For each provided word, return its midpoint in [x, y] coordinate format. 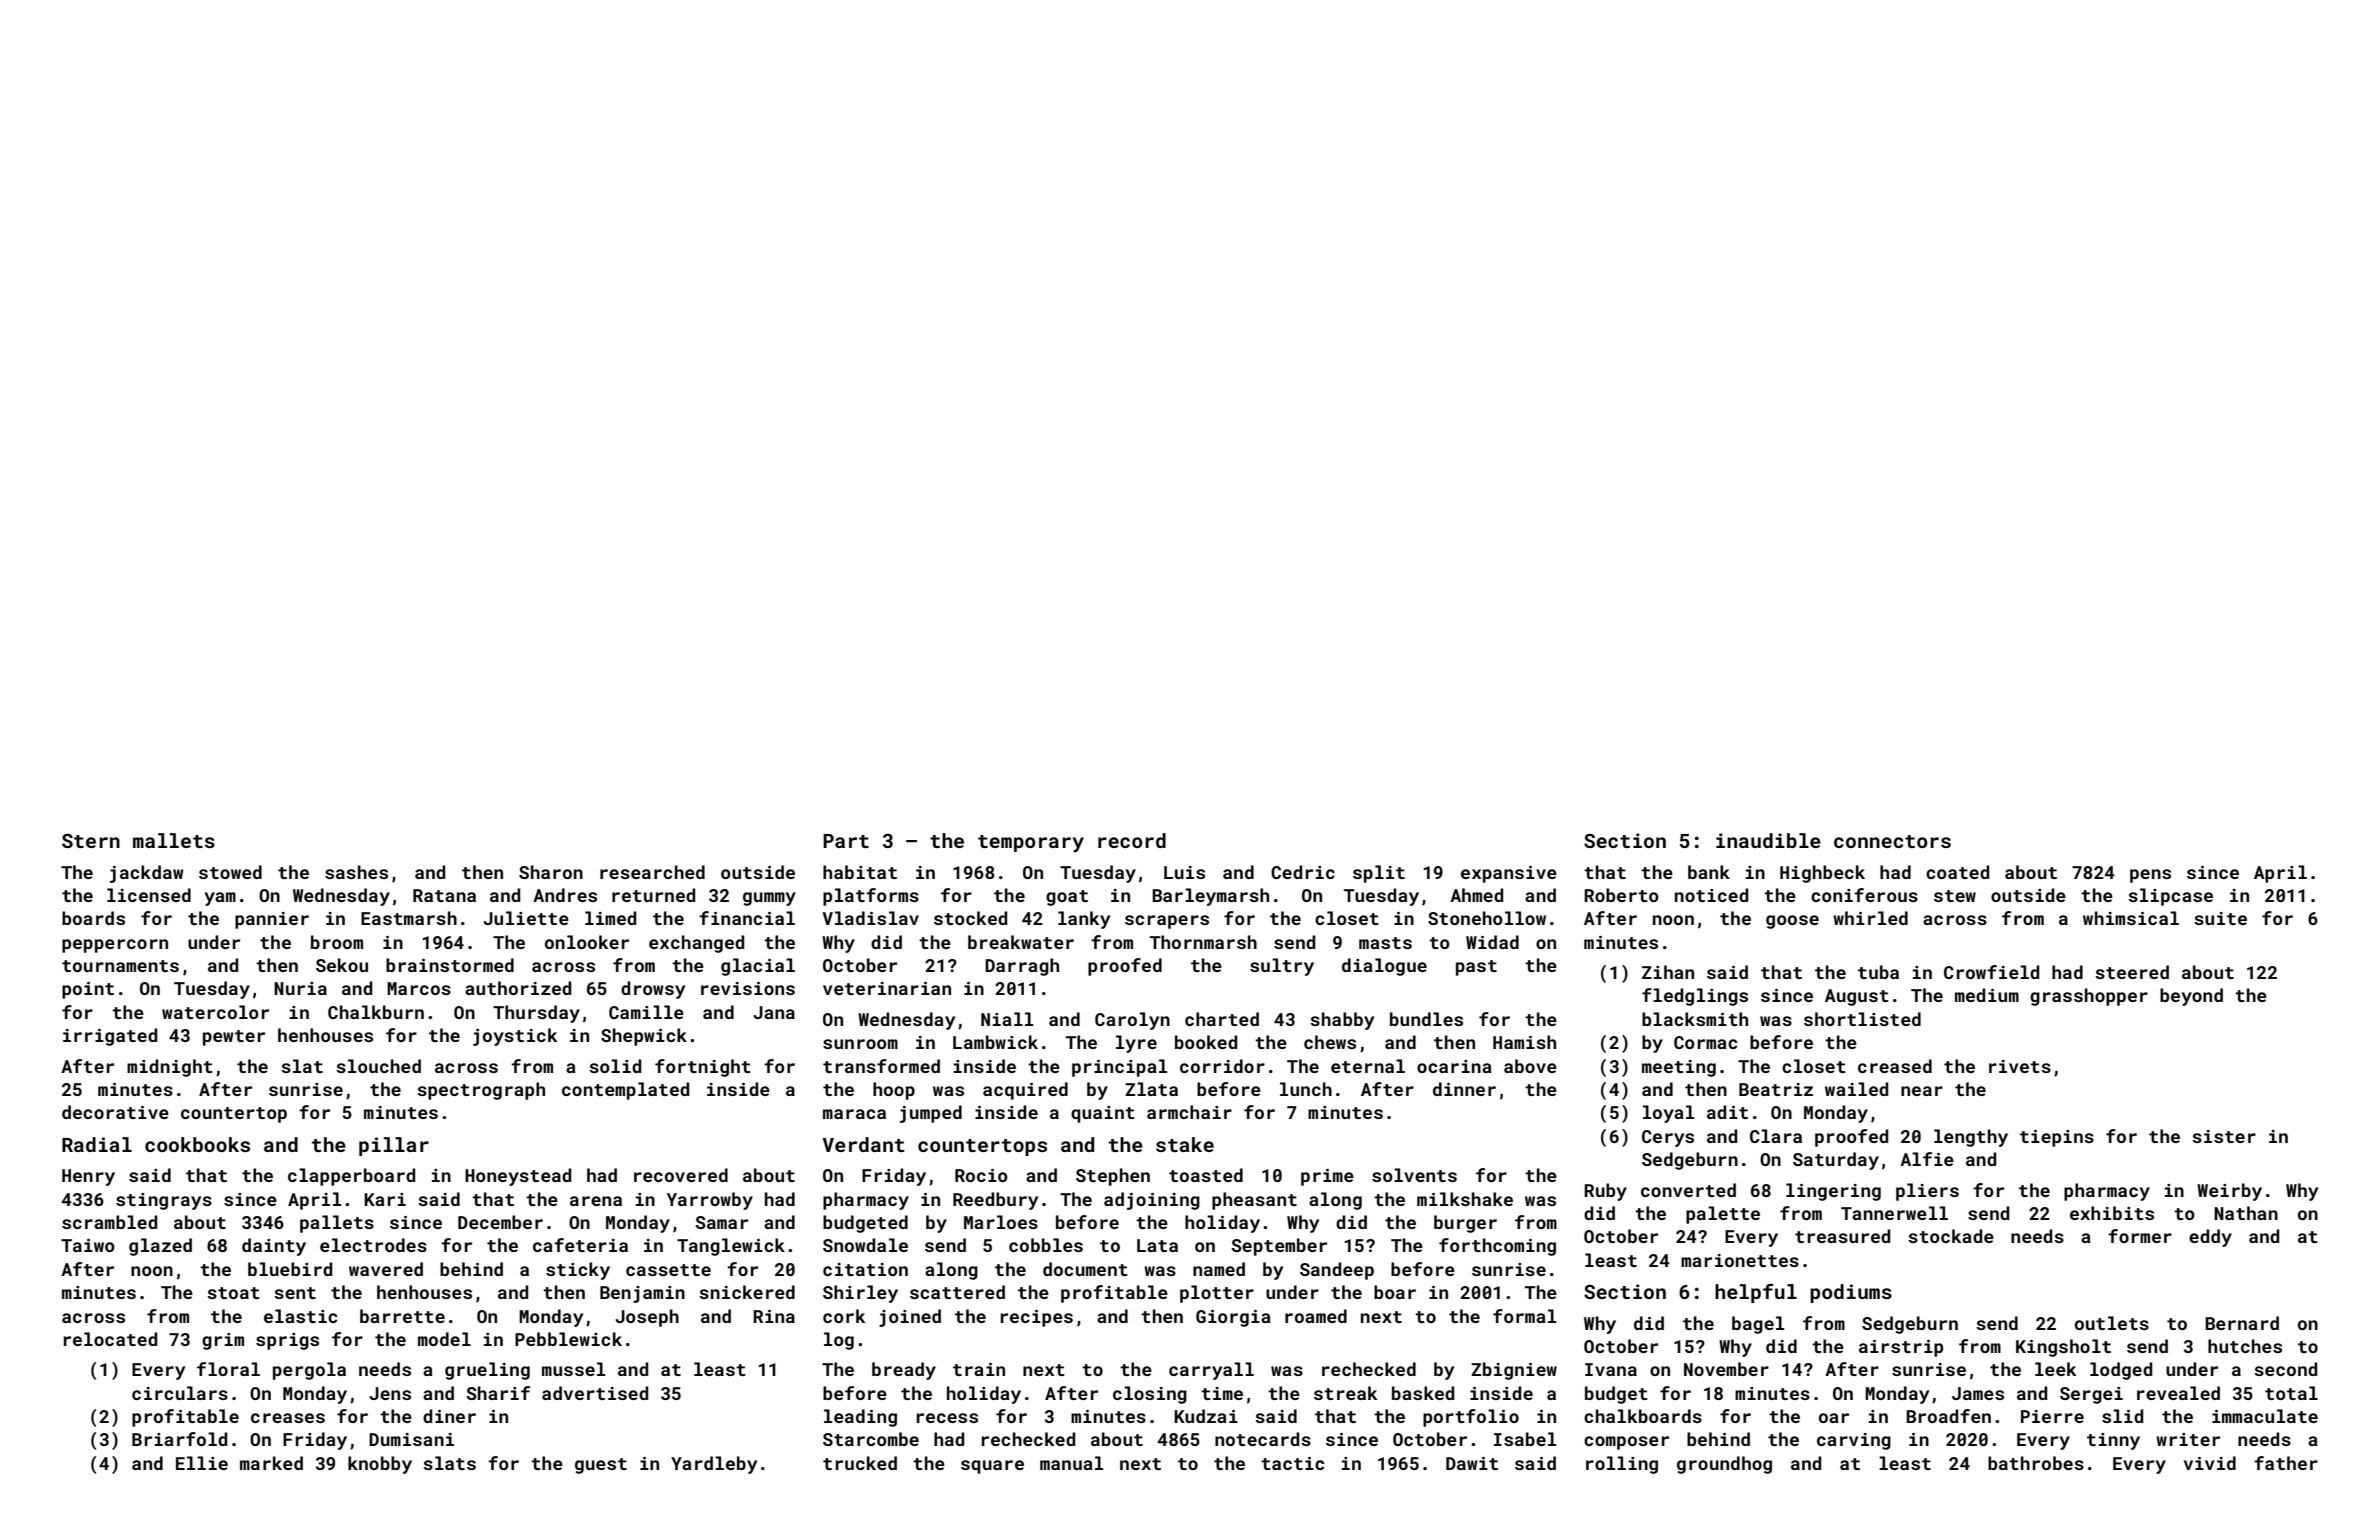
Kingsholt [2063, 1348]
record [1132, 840]
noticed [1711, 895]
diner [449, 1416]
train [979, 1369]
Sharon [551, 872]
